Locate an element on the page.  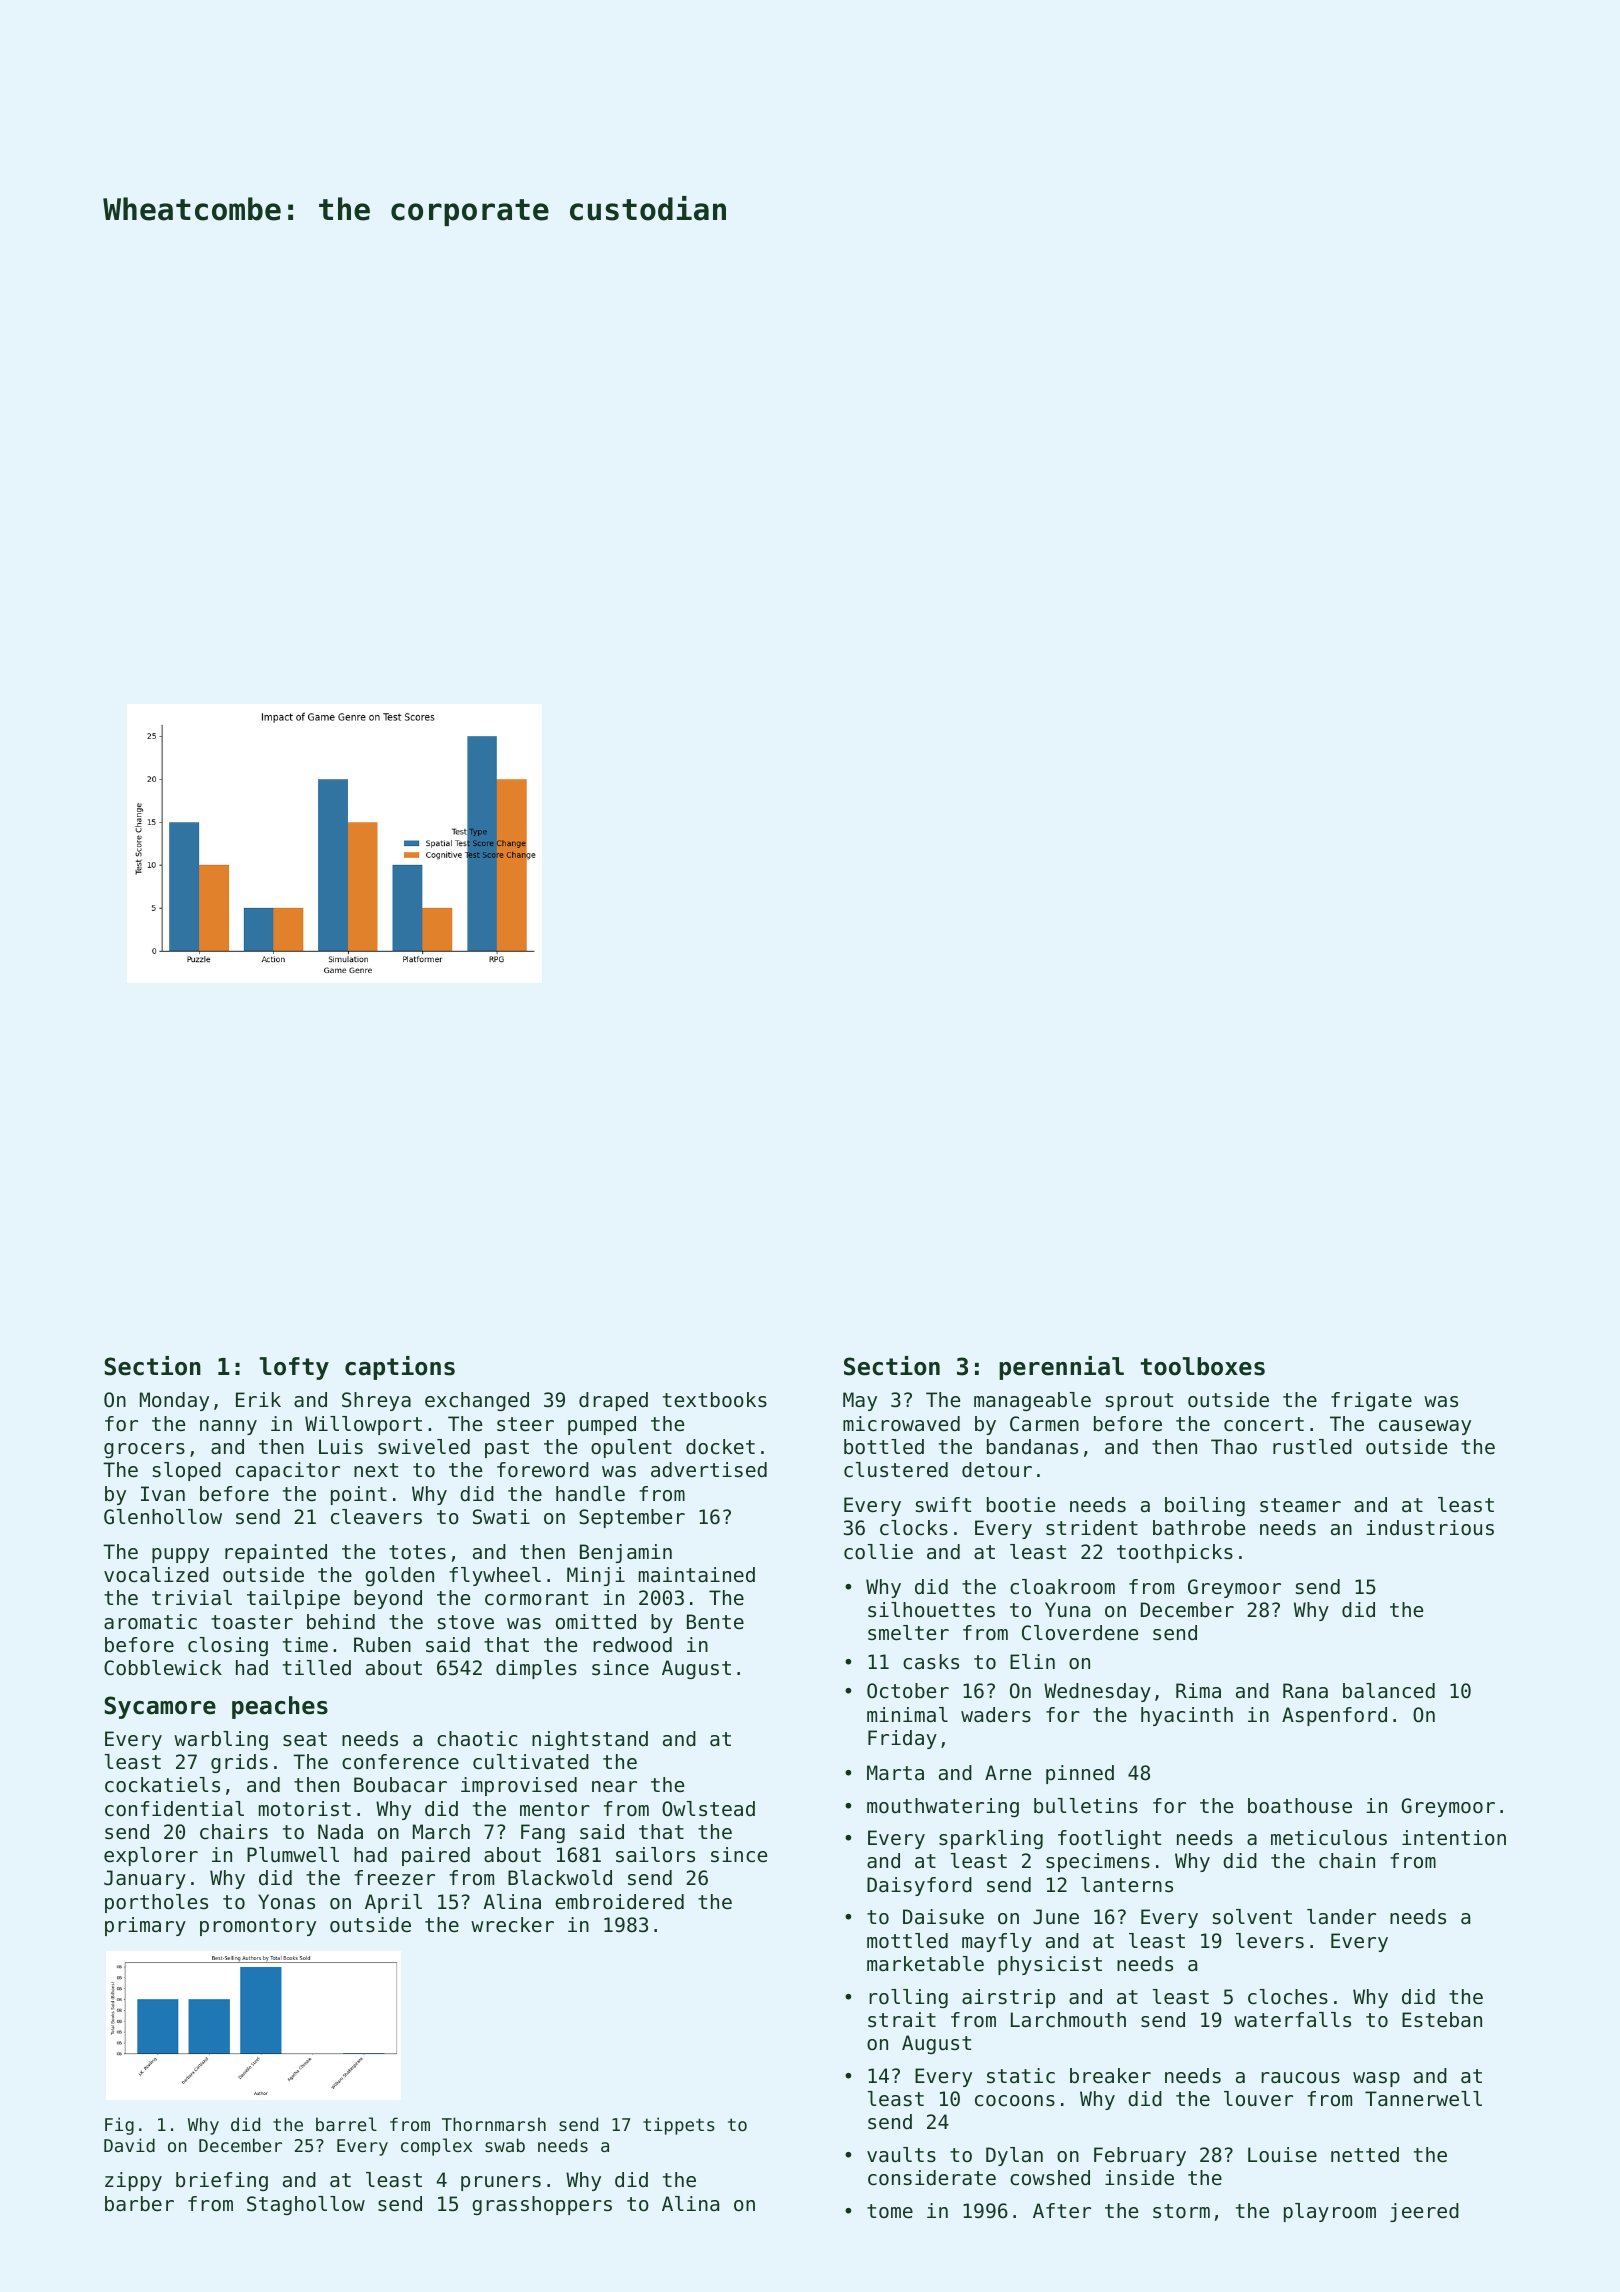
grids is located at coordinates (239, 1763).
